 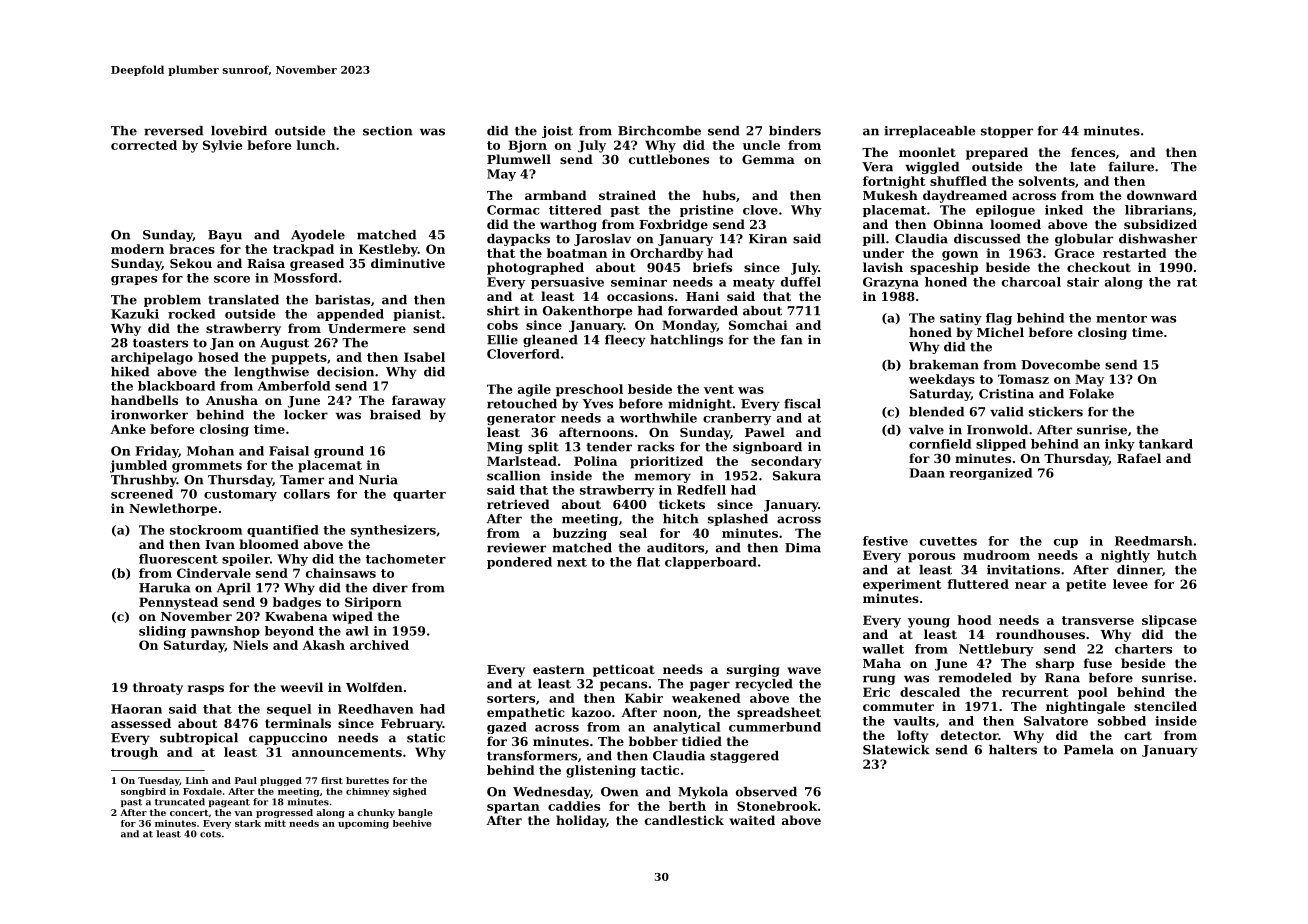 I want to click on downward, so click(x=1162, y=195).
